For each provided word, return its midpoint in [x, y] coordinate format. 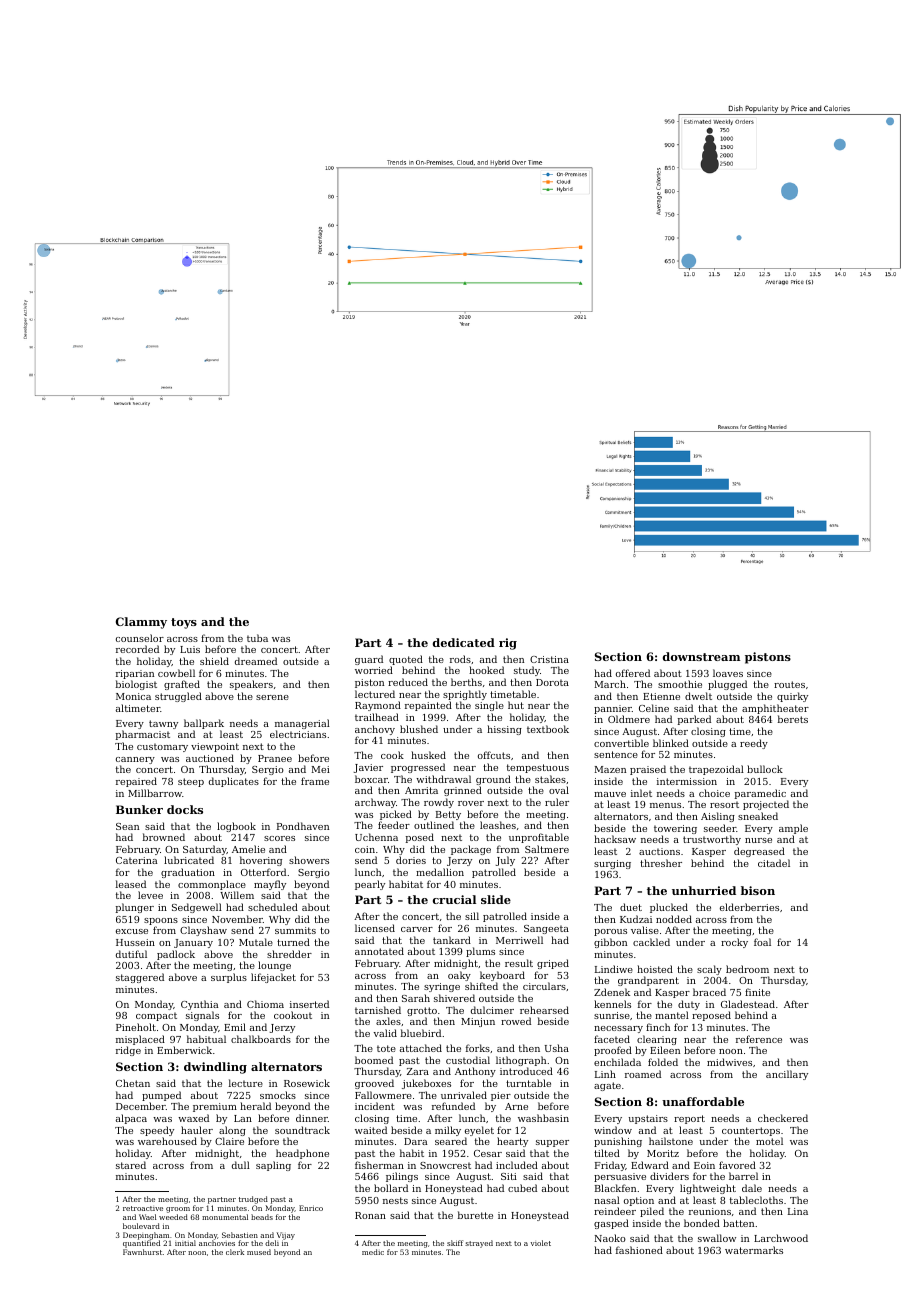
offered [633, 673]
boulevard [141, 1226]
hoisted [655, 969]
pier [501, 1096]
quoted [406, 660]
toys [184, 623]
